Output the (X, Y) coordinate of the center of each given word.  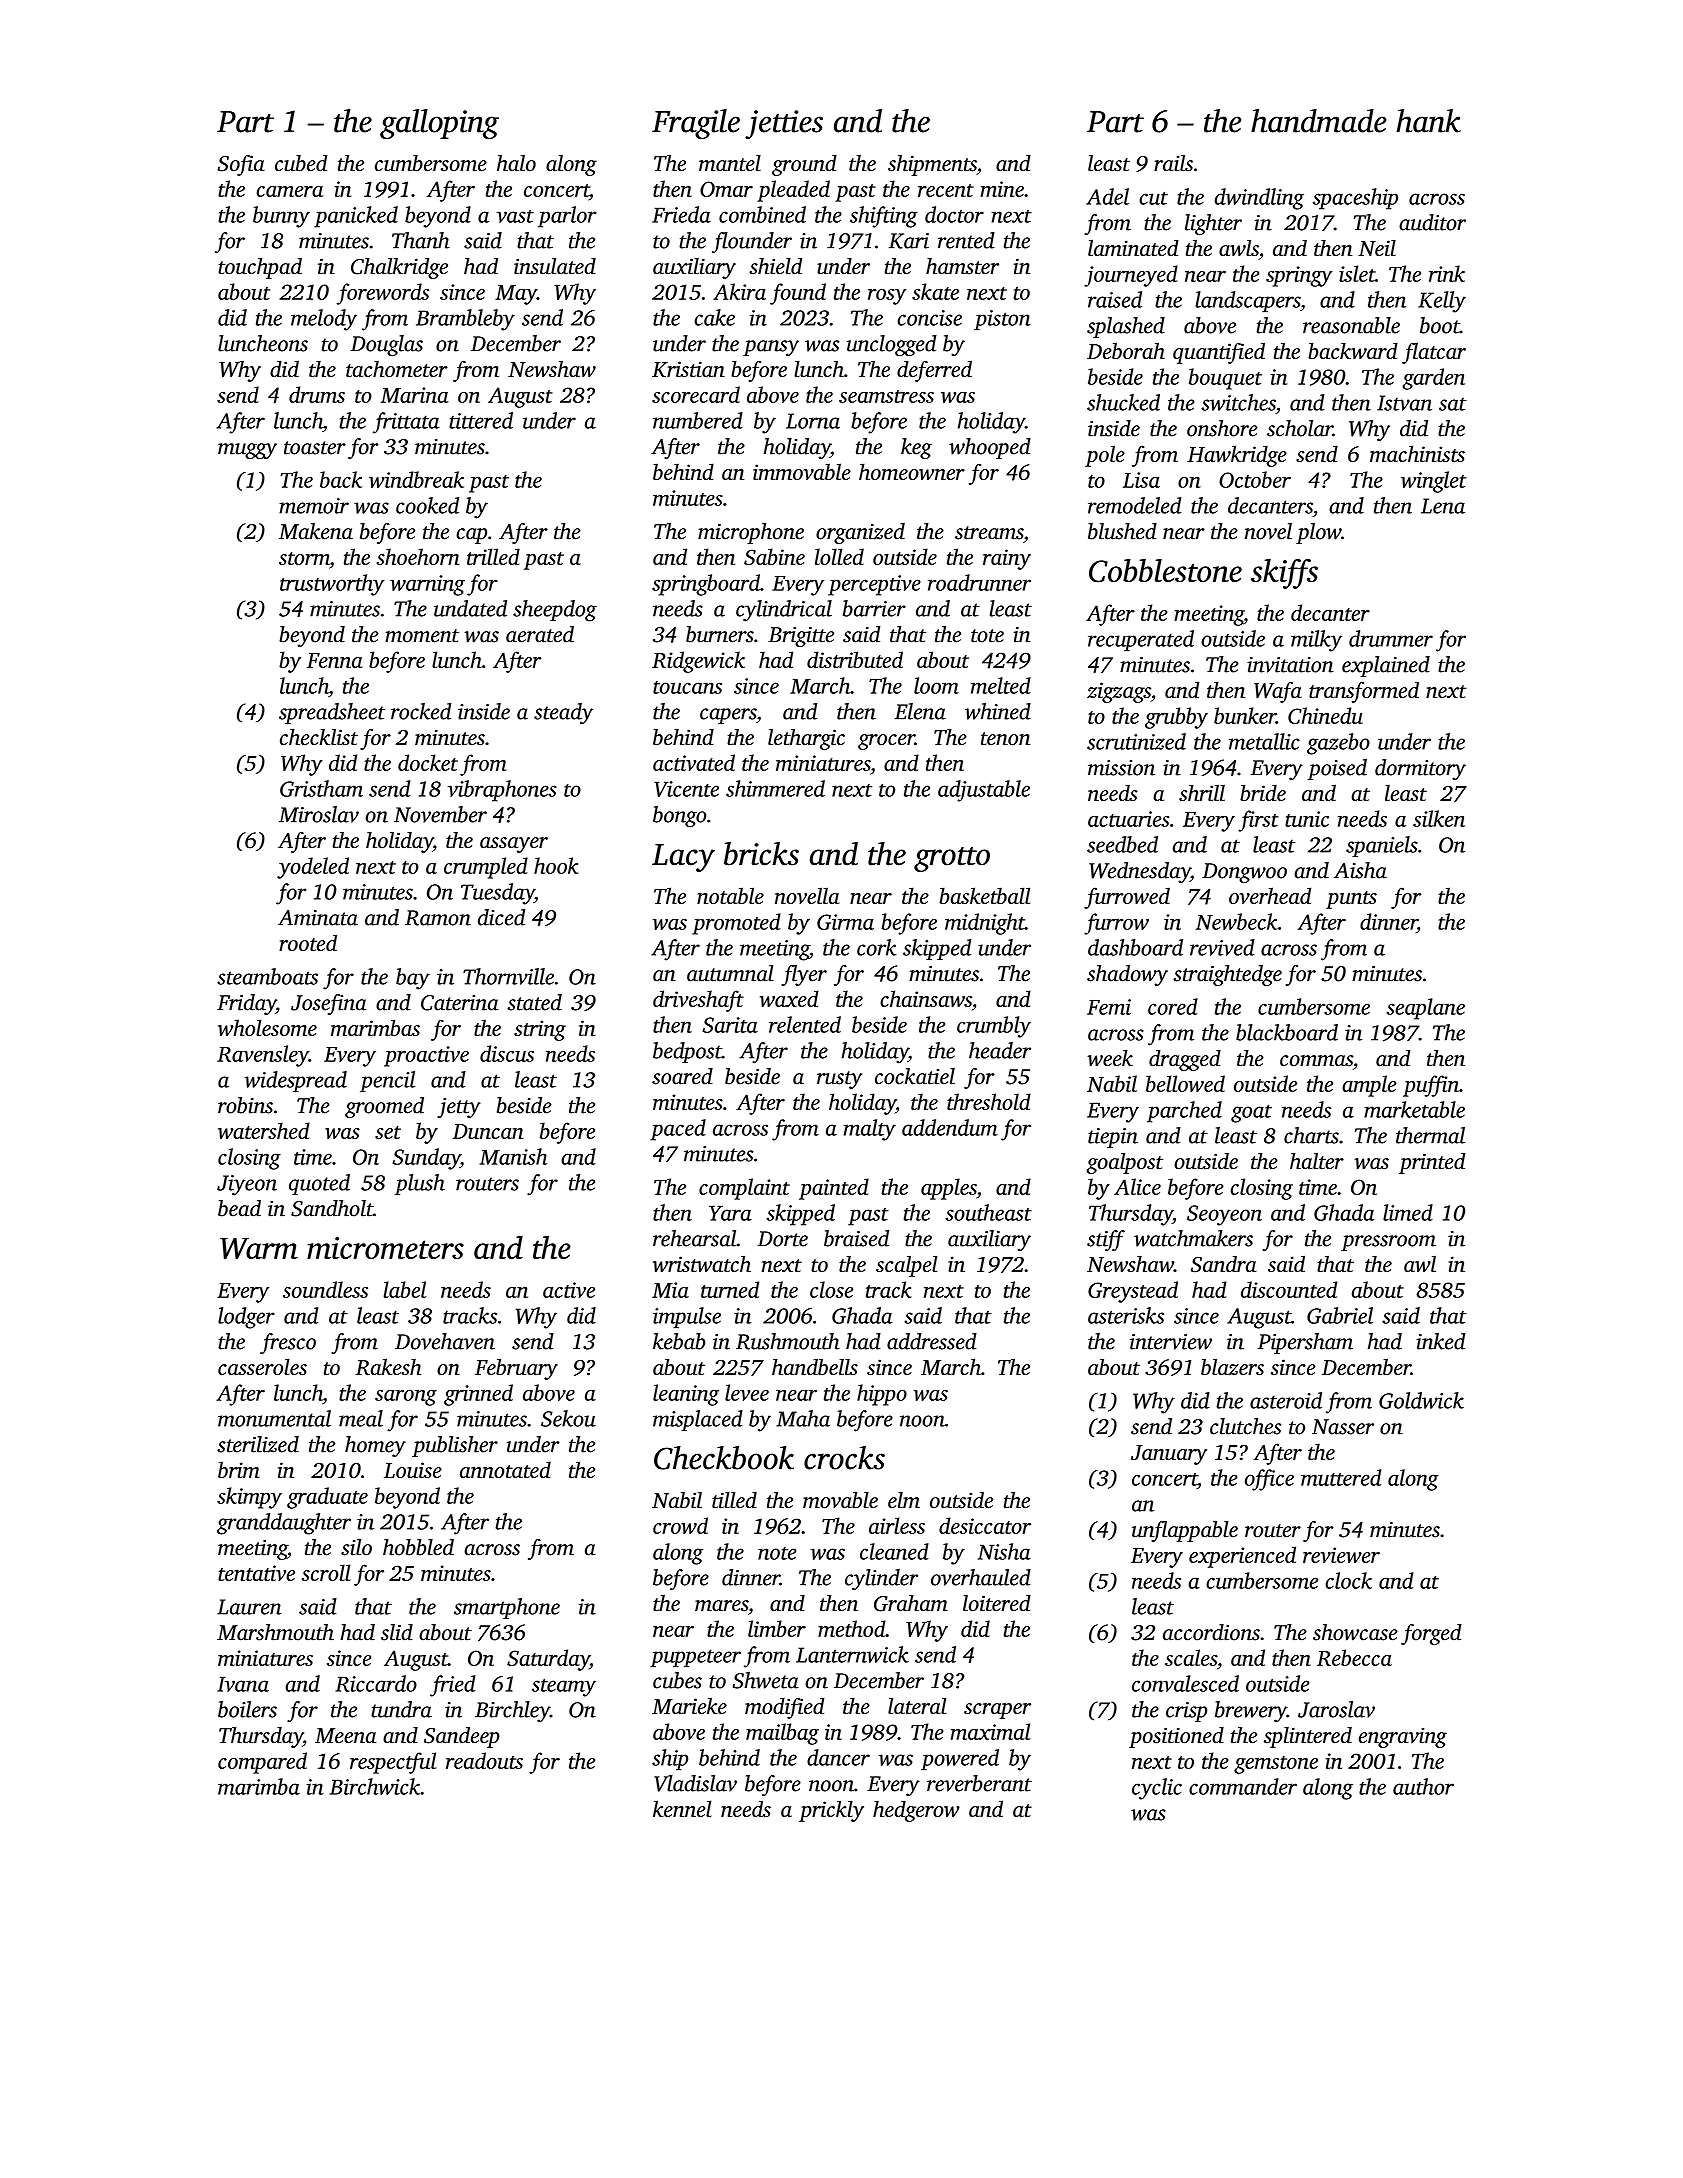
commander (1243, 1786)
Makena (316, 531)
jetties (784, 124)
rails (1173, 163)
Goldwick (1421, 1400)
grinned (478, 1395)
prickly (831, 1811)
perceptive (874, 585)
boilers (247, 1709)
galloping (439, 124)
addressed (932, 1341)
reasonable (1351, 325)
